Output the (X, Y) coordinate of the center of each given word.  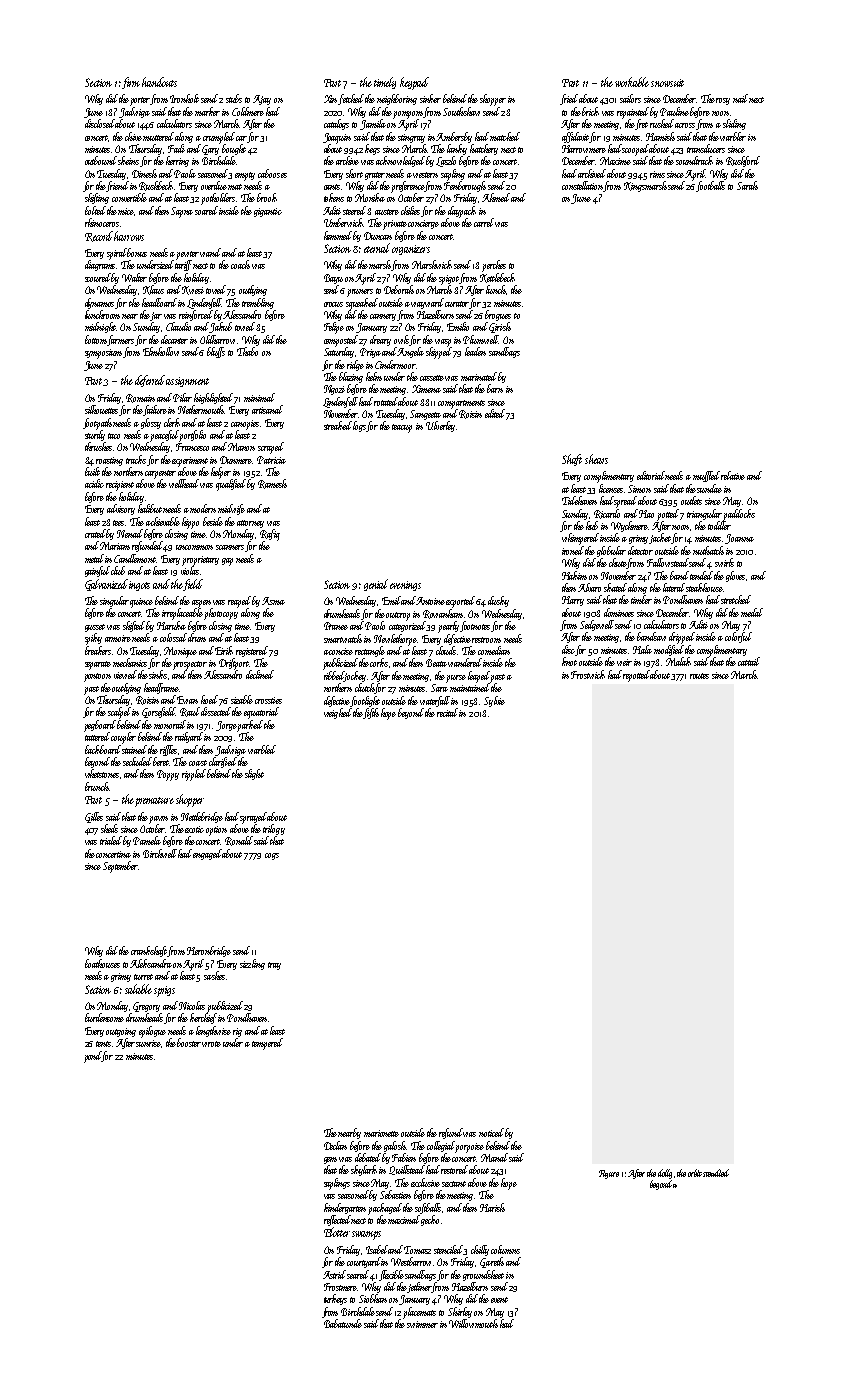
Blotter (337, 1232)
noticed (491, 1132)
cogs (272, 856)
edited (495, 413)
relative (733, 475)
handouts (159, 82)
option (216, 831)
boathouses (102, 963)
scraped (271, 448)
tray (274, 966)
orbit (695, 1173)
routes (699, 676)
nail (740, 98)
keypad (414, 83)
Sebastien (395, 1194)
